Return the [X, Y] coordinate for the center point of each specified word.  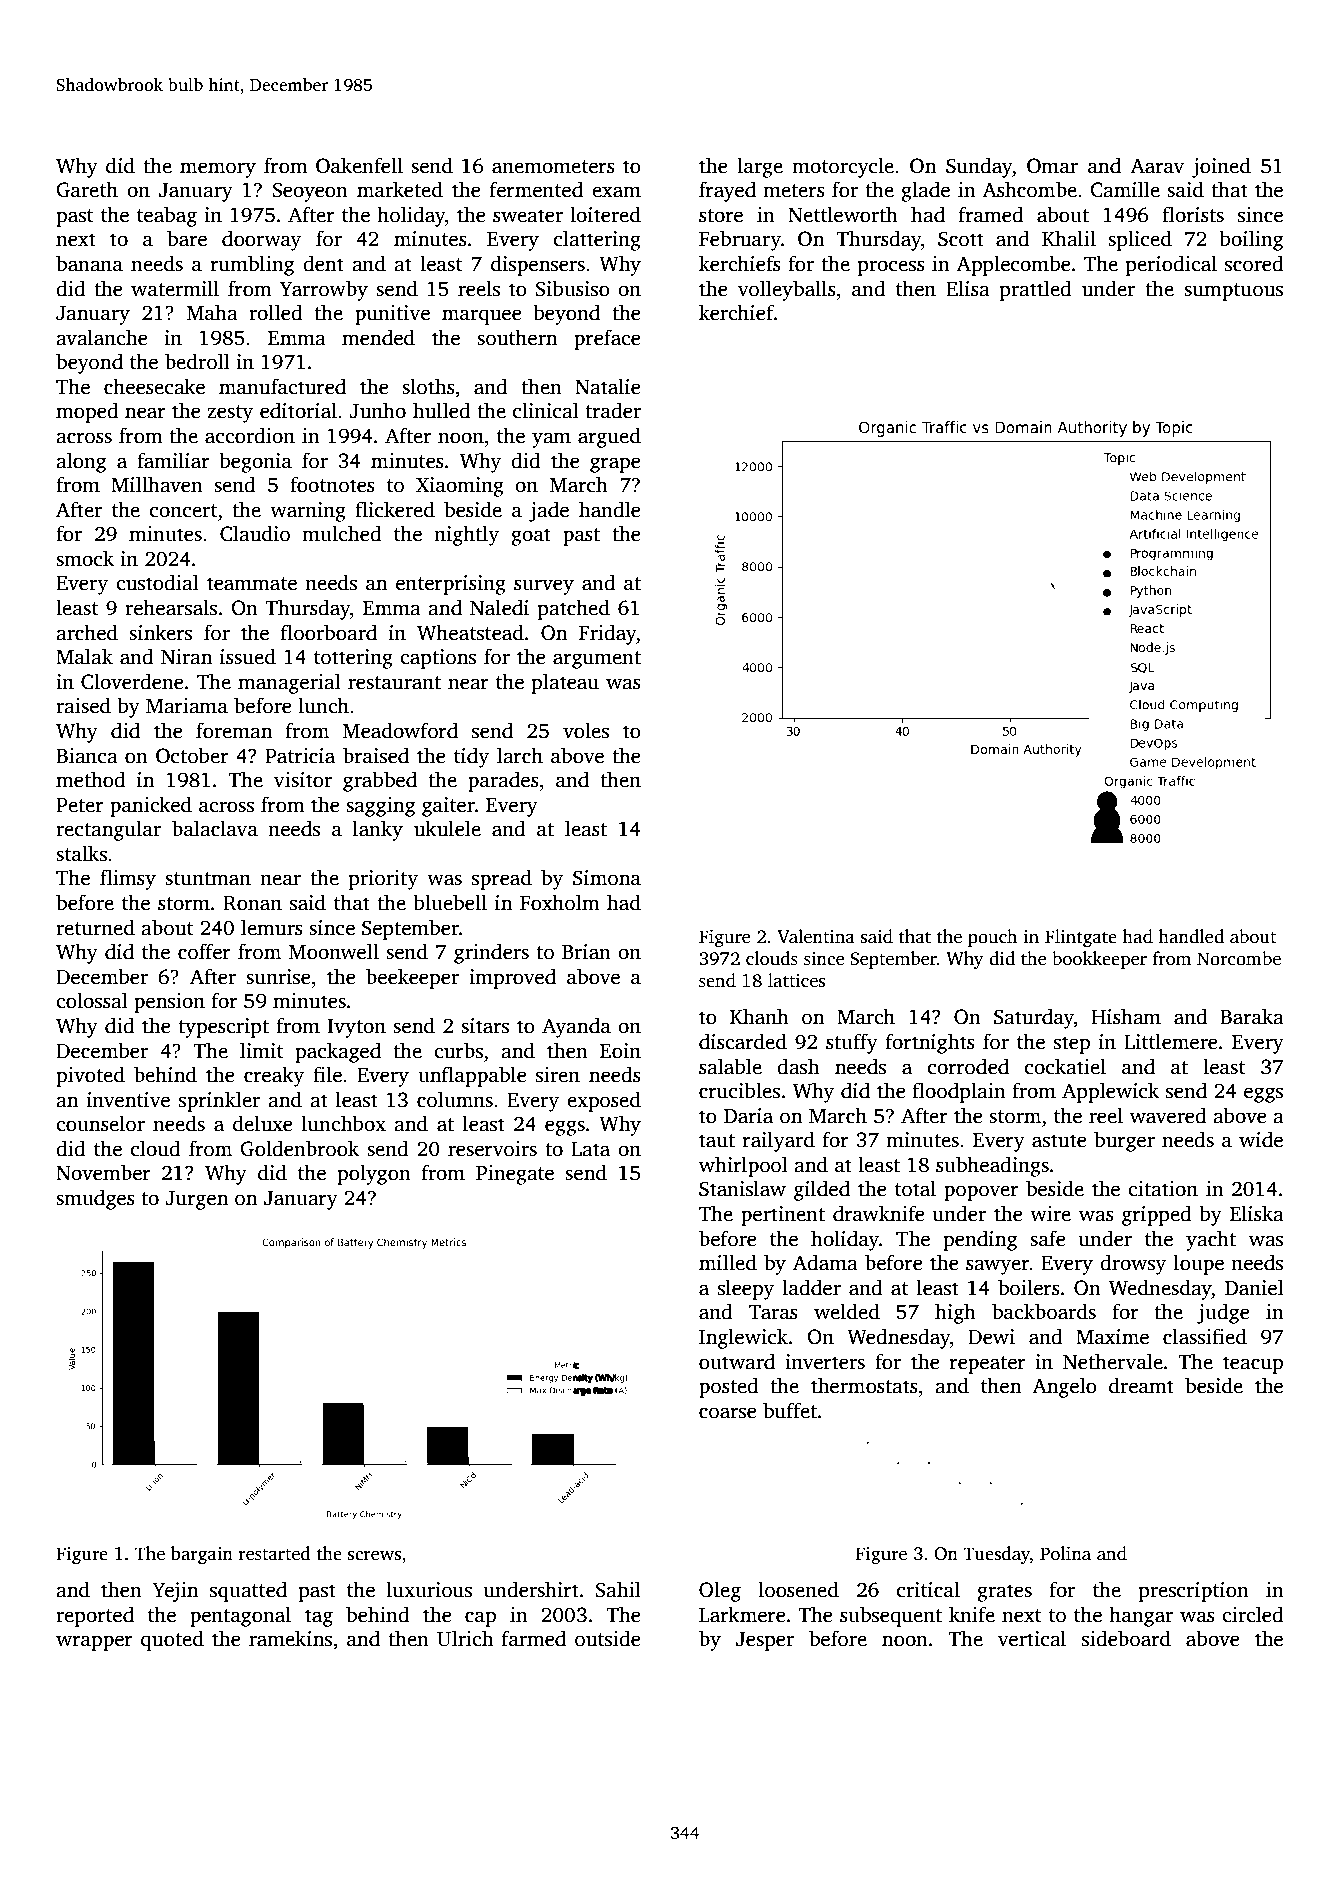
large [760, 167]
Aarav [1157, 166]
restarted [275, 1553]
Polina [1065, 1553]
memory [218, 170]
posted [729, 1387]
